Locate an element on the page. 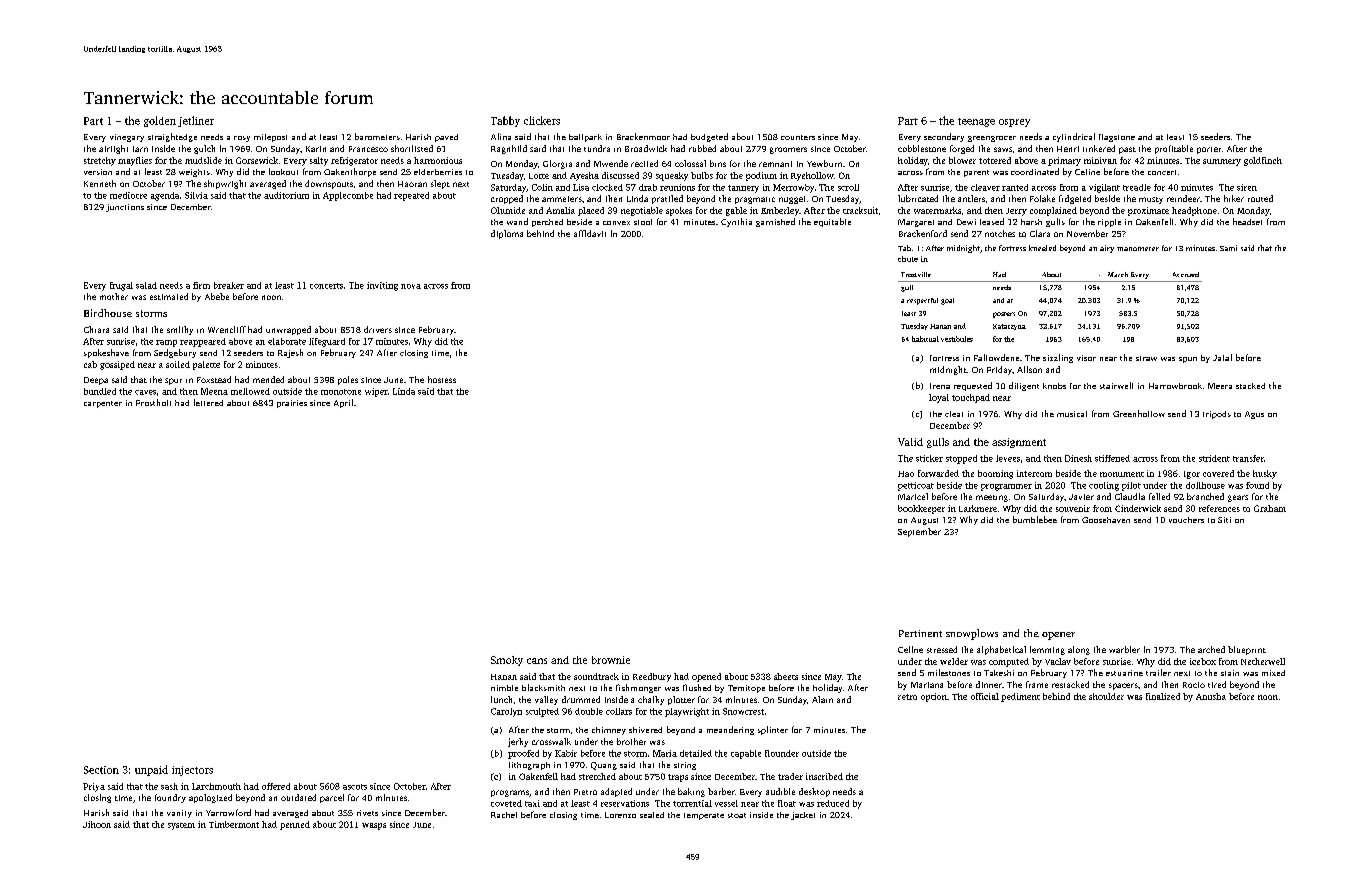  greengrocer is located at coordinates (992, 139).
